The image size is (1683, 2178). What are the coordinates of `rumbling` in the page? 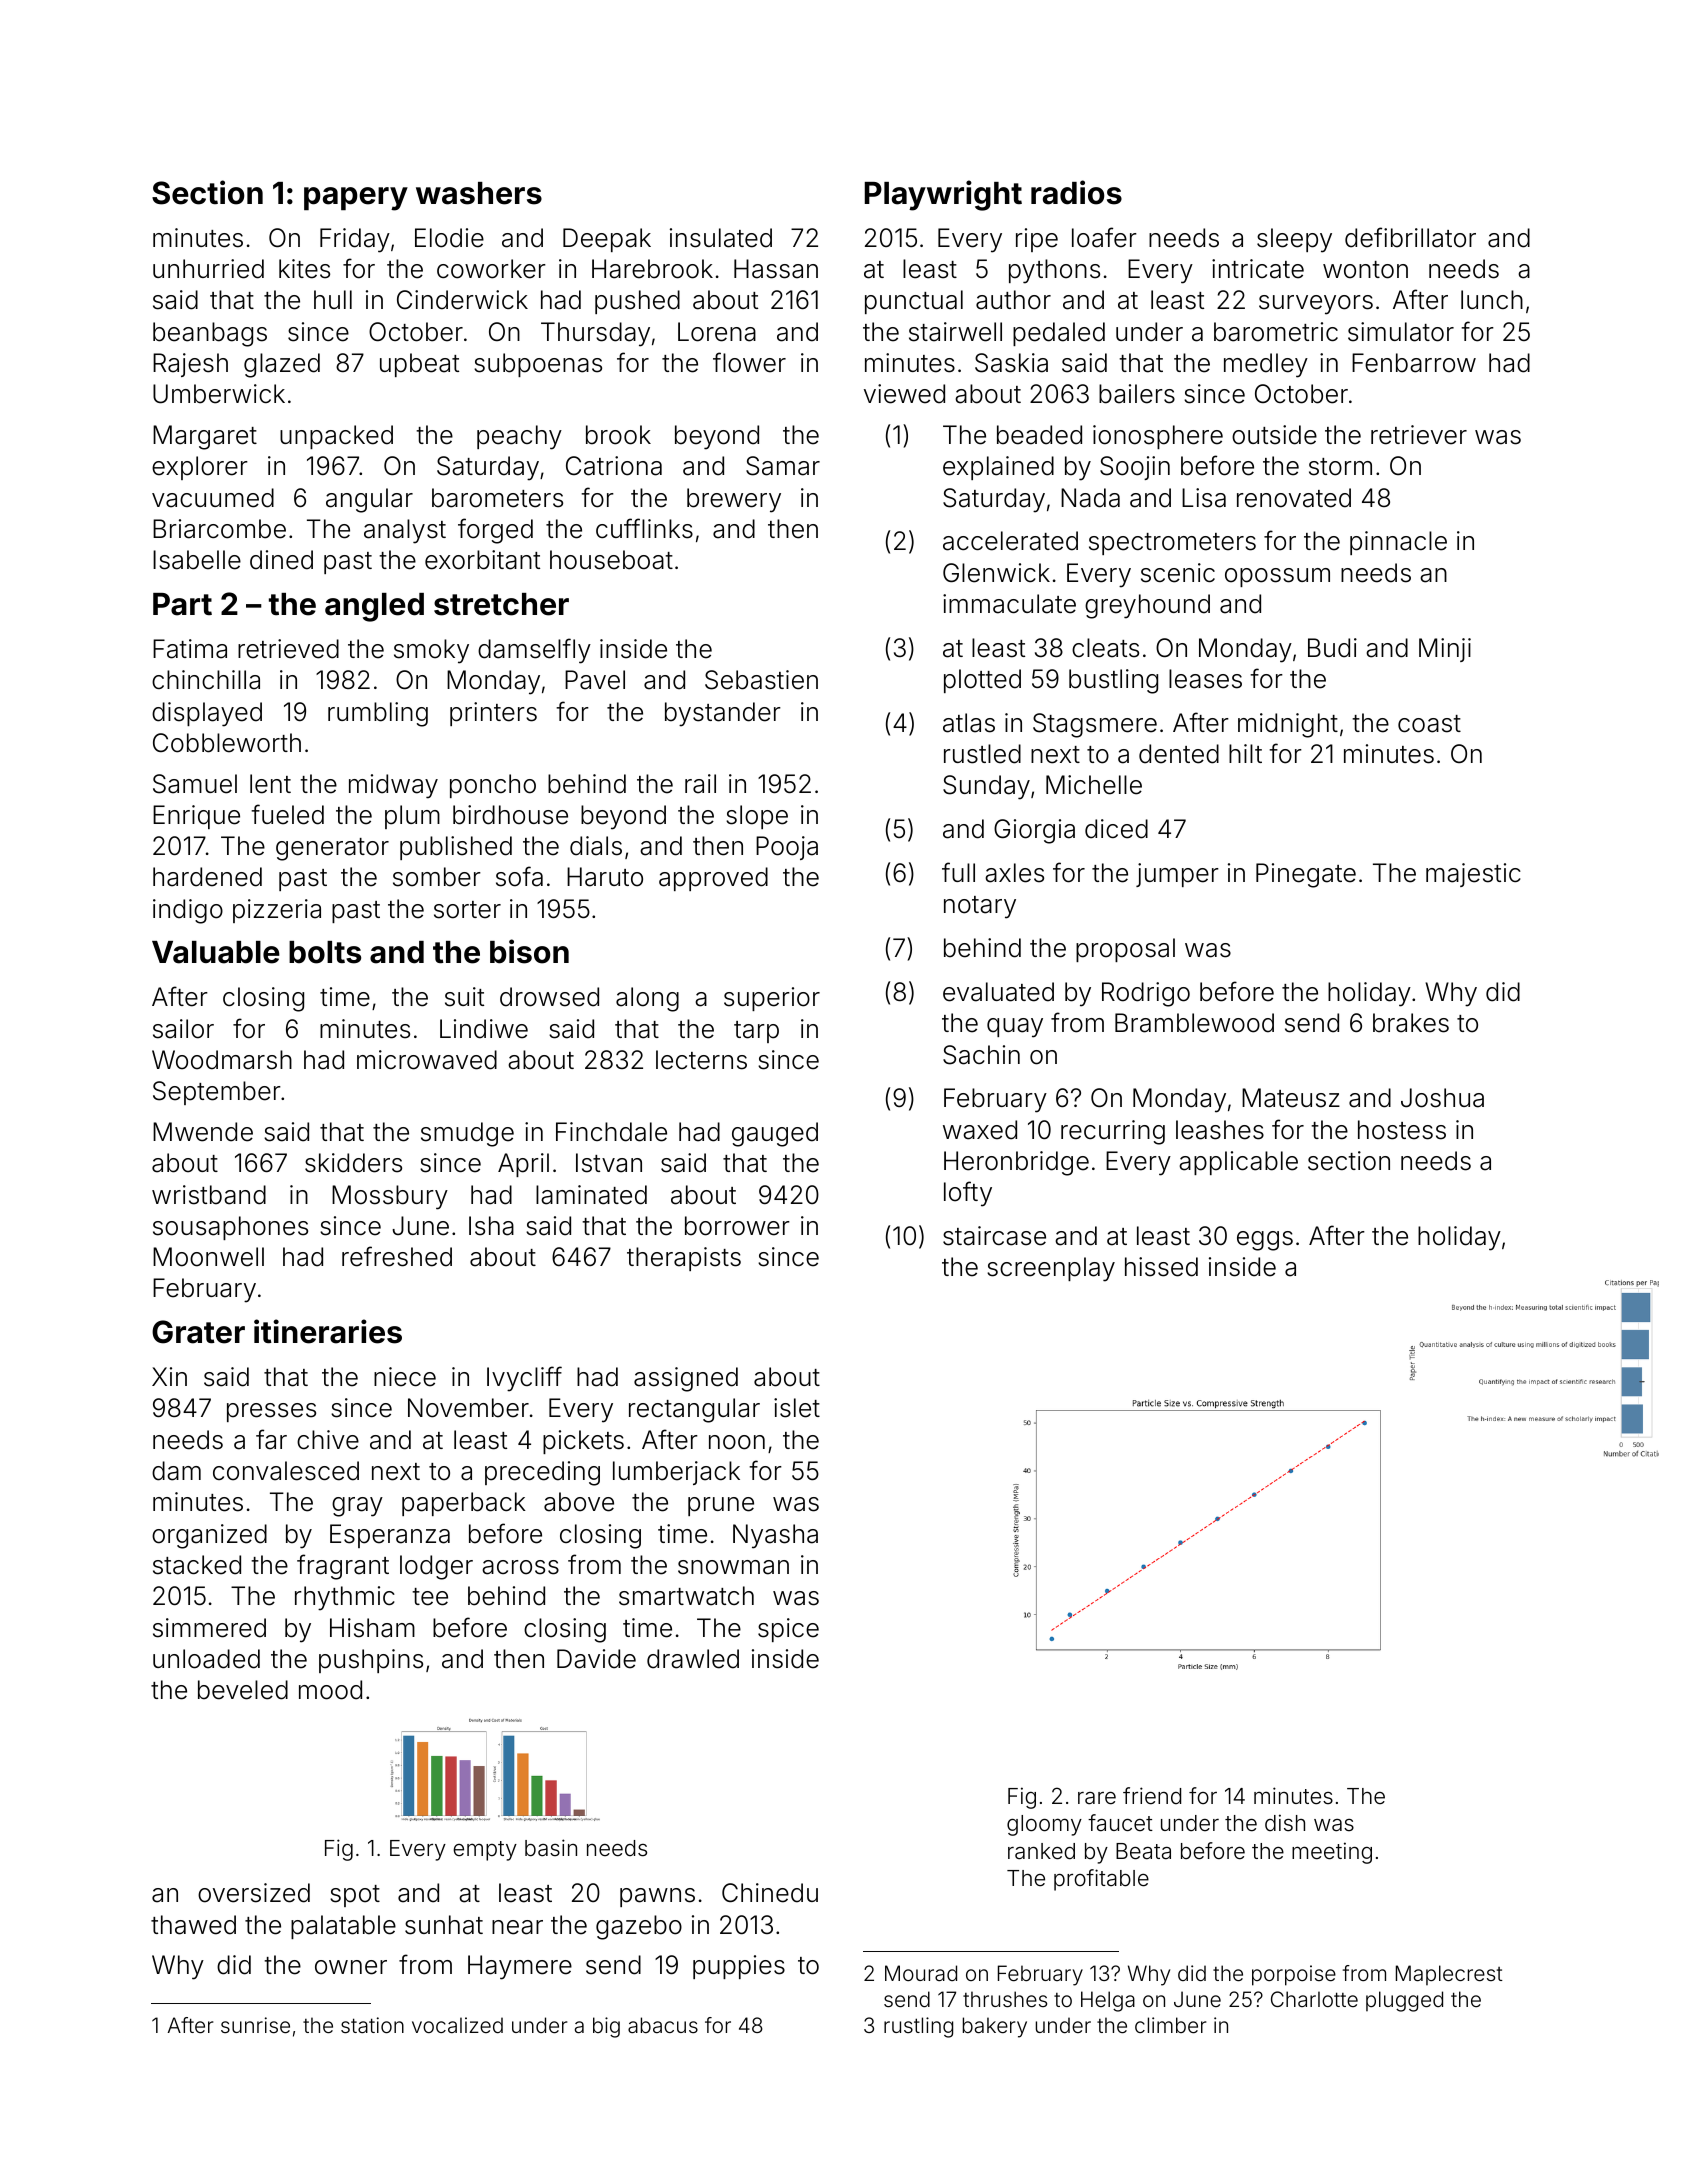 It's located at (378, 714).
